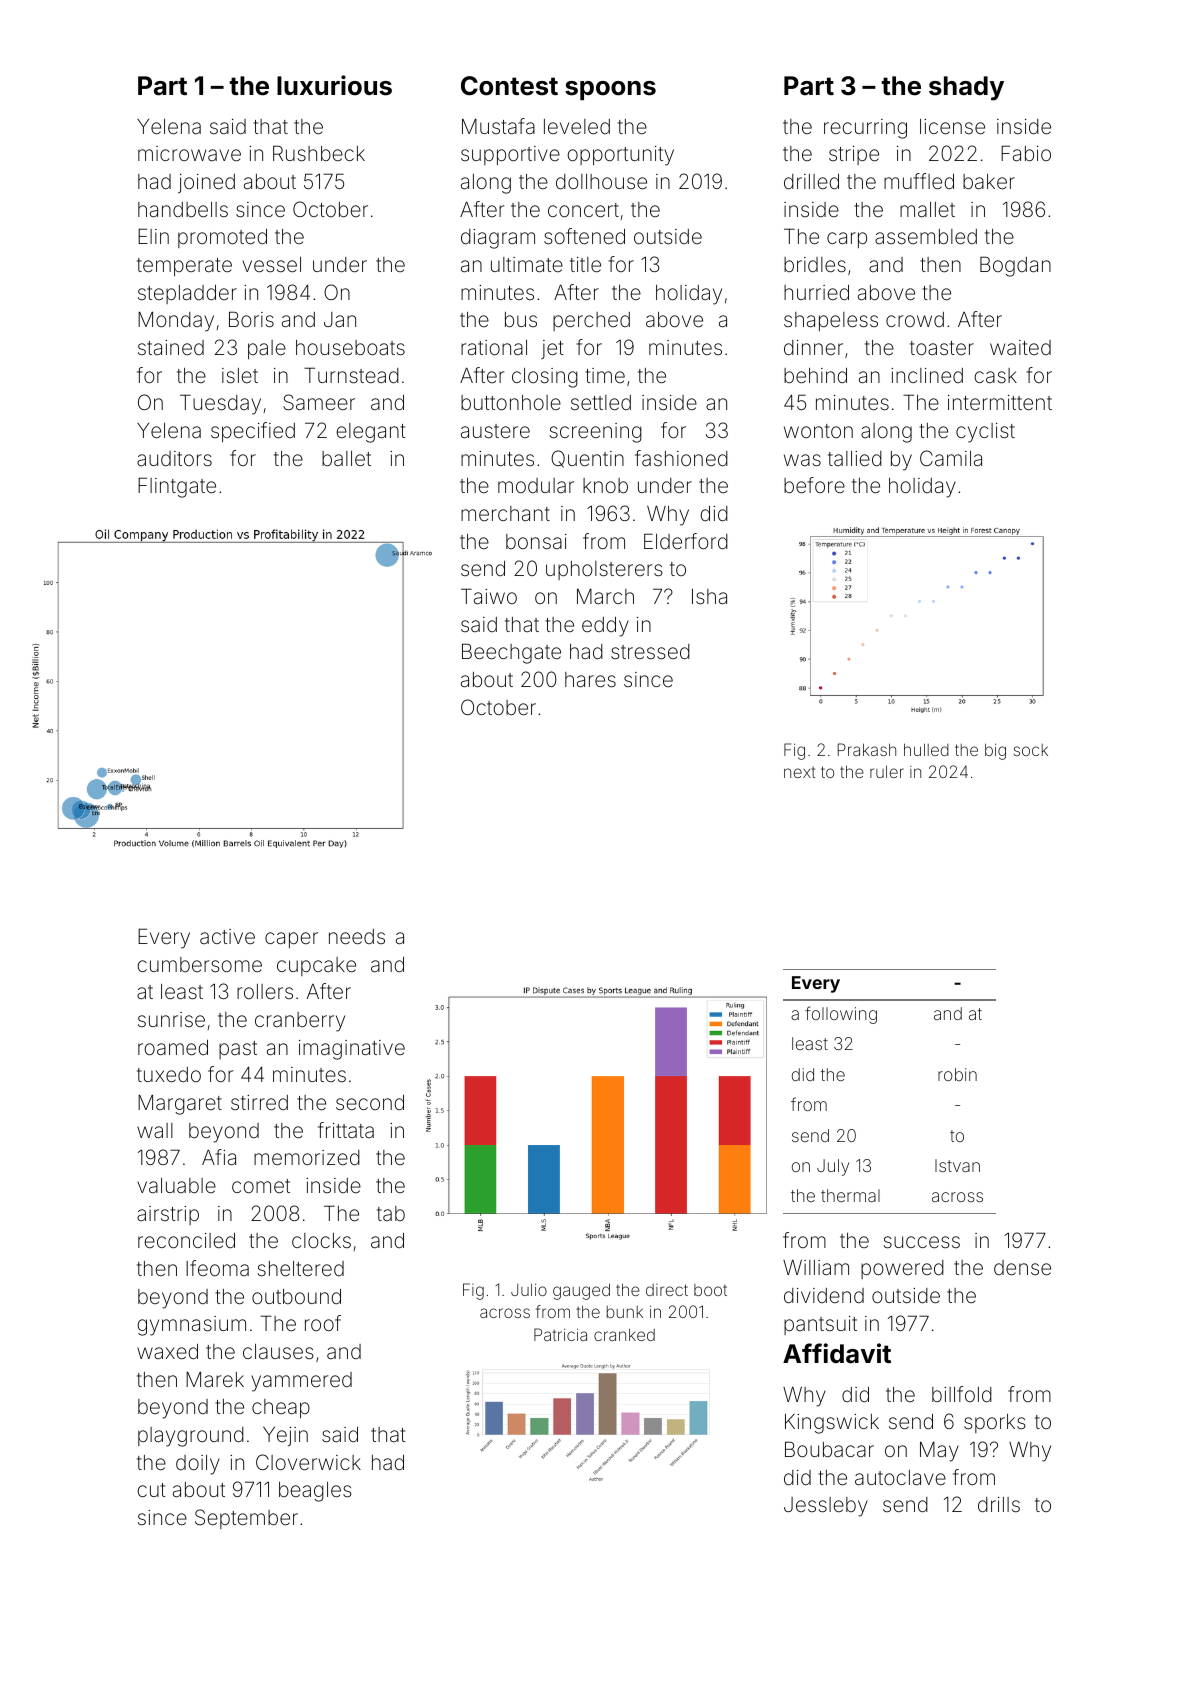 Image resolution: width=1189 pixels, height=1681 pixels. Describe the element at coordinates (610, 90) in the image. I see `spoons` at that location.
